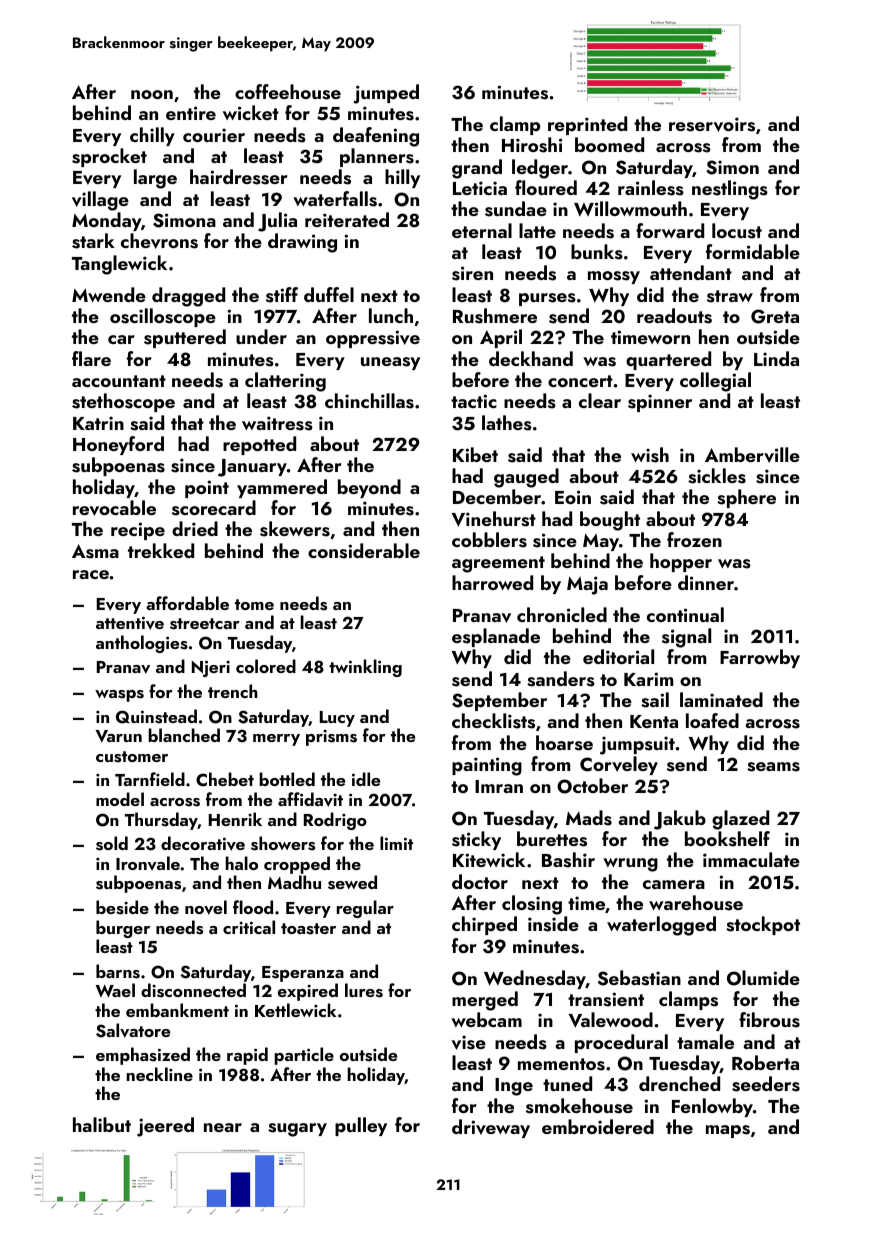  Describe the element at coordinates (242, 863) in the page. I see `halo` at that location.
